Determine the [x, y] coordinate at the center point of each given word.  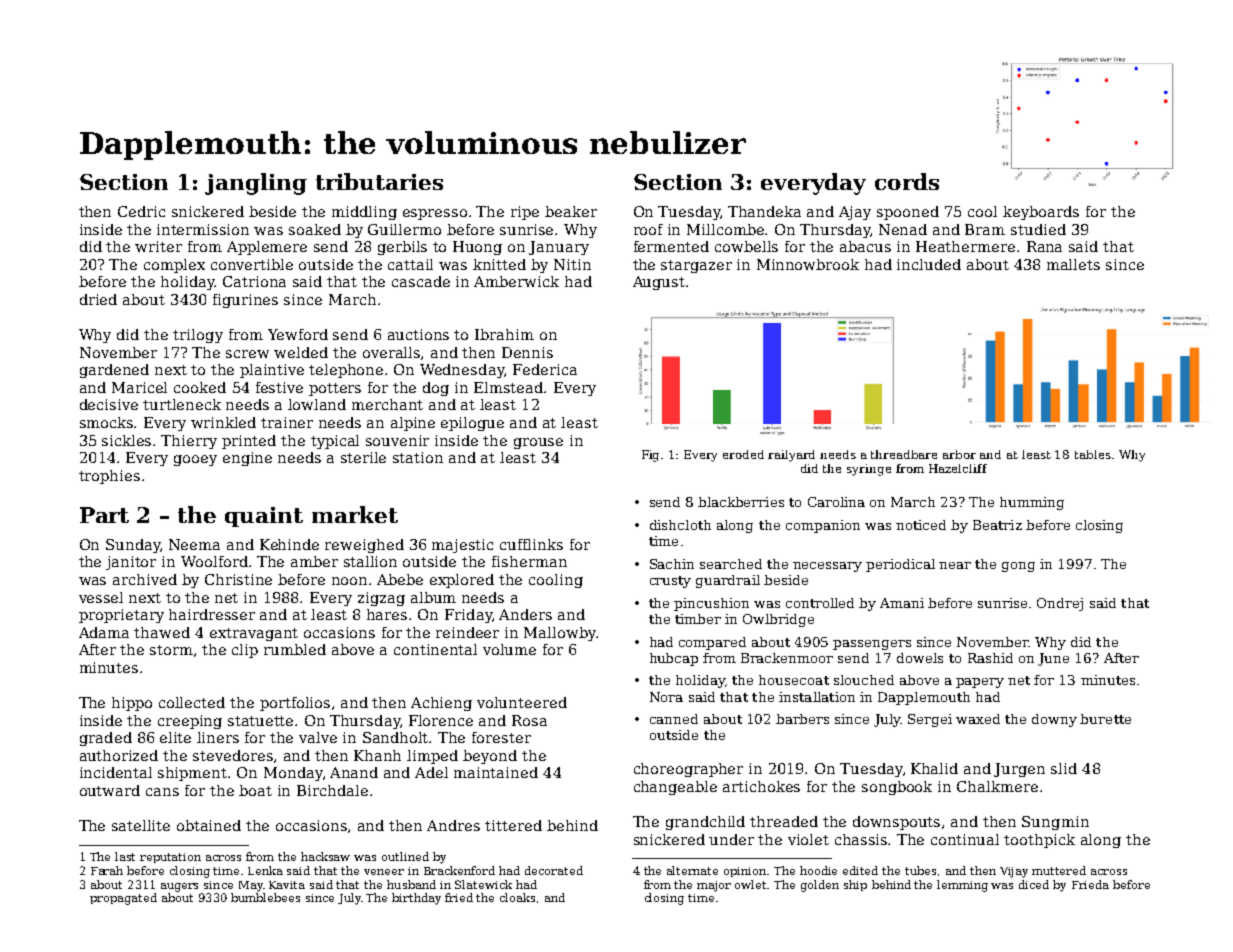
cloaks [517, 897]
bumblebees [265, 897]
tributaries [379, 181]
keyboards [1041, 213]
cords [907, 181]
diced [1034, 884]
